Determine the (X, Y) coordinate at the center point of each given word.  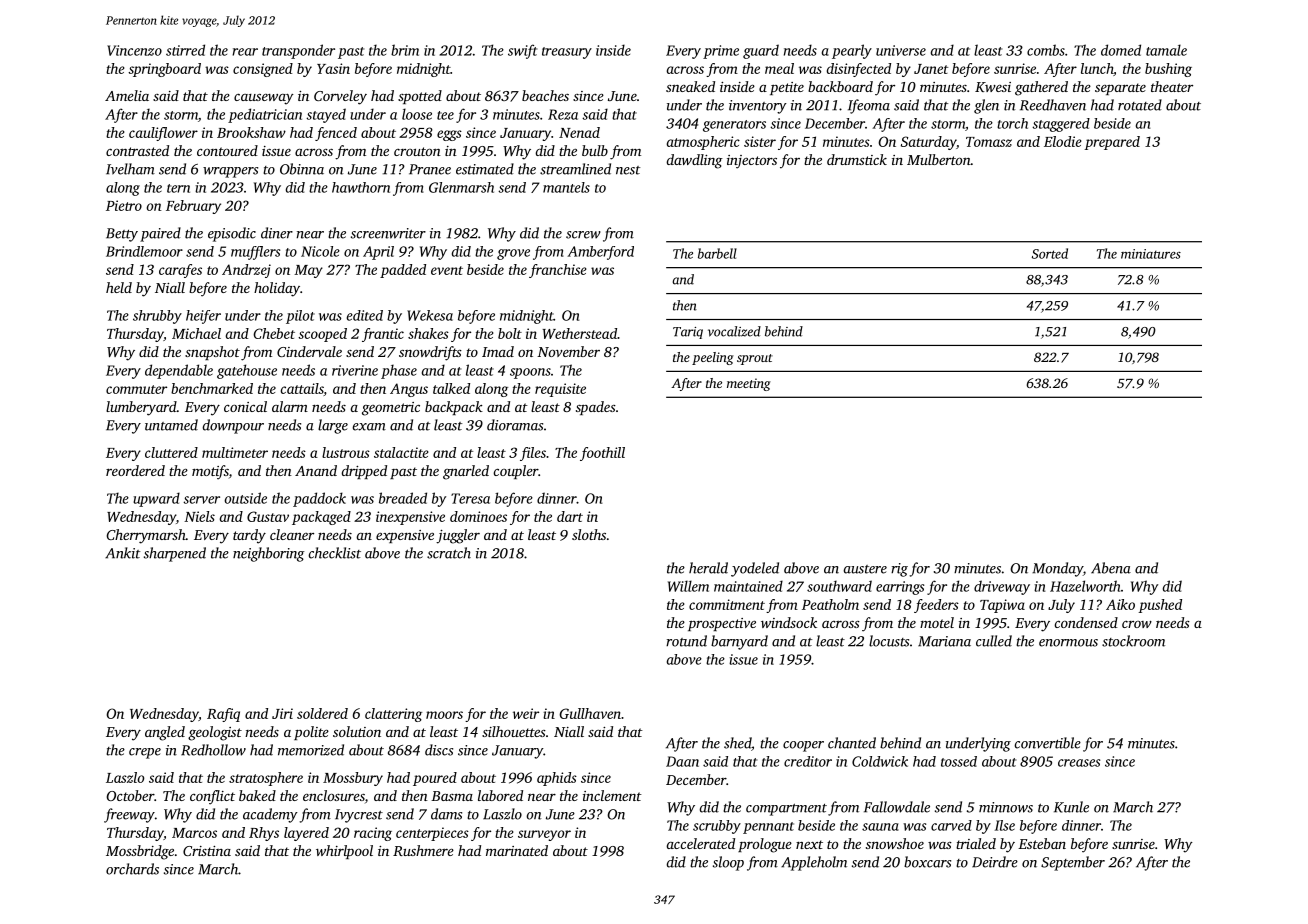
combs (1046, 50)
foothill (602, 454)
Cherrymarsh (146, 536)
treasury (567, 53)
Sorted (1050, 253)
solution (357, 731)
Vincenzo (134, 50)
